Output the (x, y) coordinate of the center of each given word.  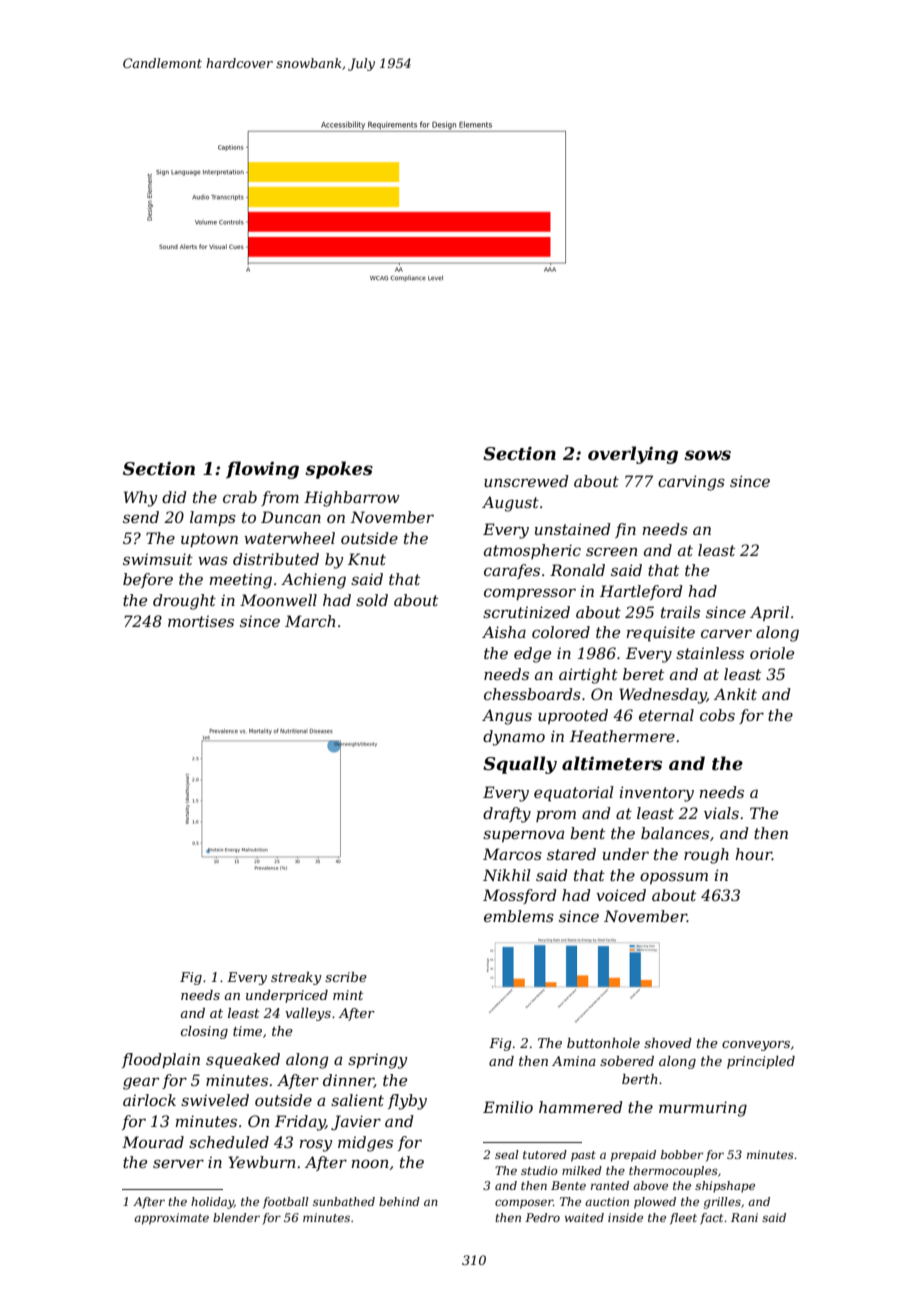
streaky (296, 978)
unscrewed (526, 481)
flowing (262, 470)
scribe (346, 977)
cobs (717, 715)
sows (707, 455)
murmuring (703, 1109)
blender (236, 1217)
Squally (520, 765)
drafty (507, 815)
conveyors (756, 1046)
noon (370, 1163)
